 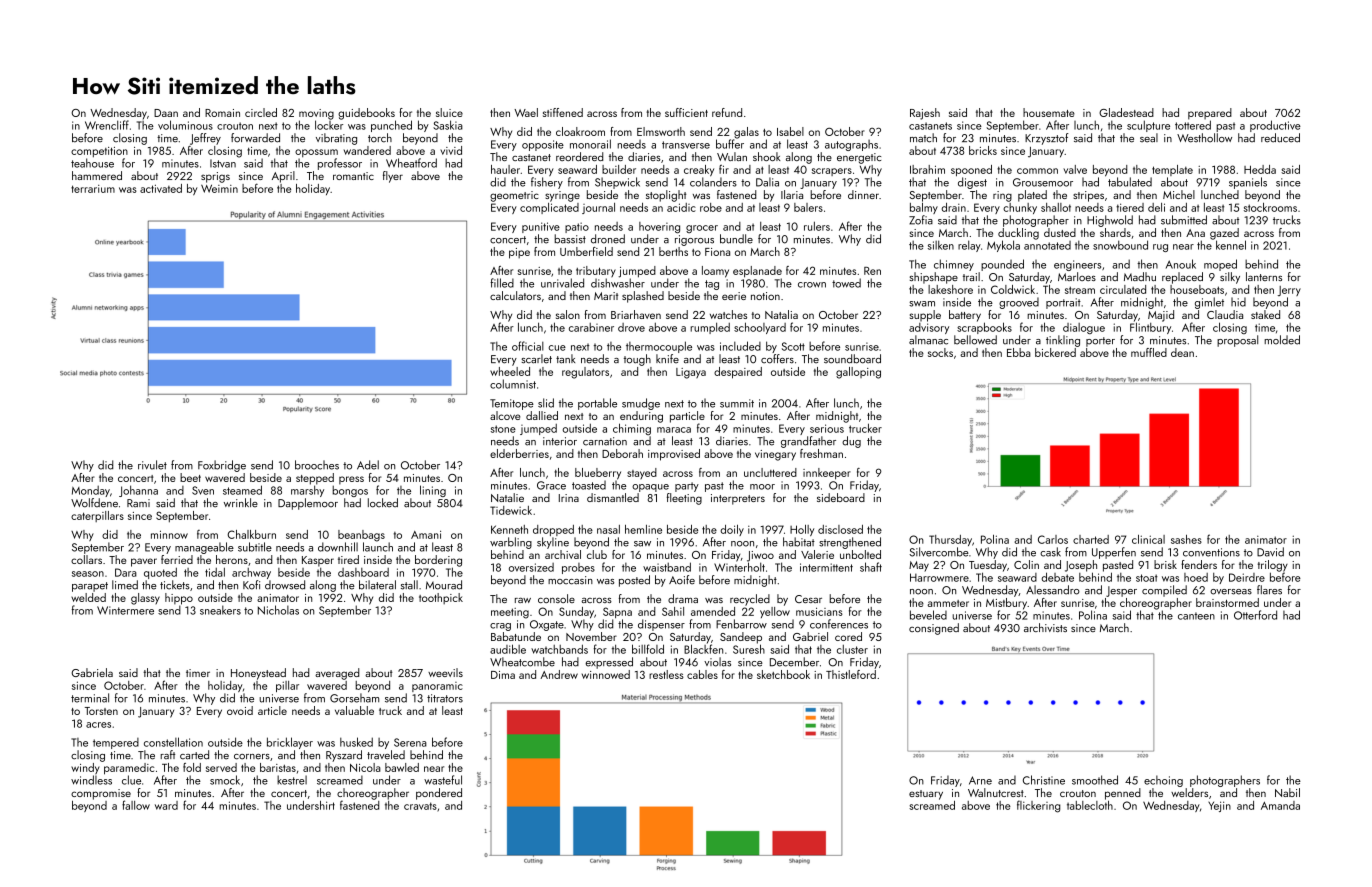 What do you see at coordinates (420, 806) in the screenshot?
I see `cravats` at bounding box center [420, 806].
